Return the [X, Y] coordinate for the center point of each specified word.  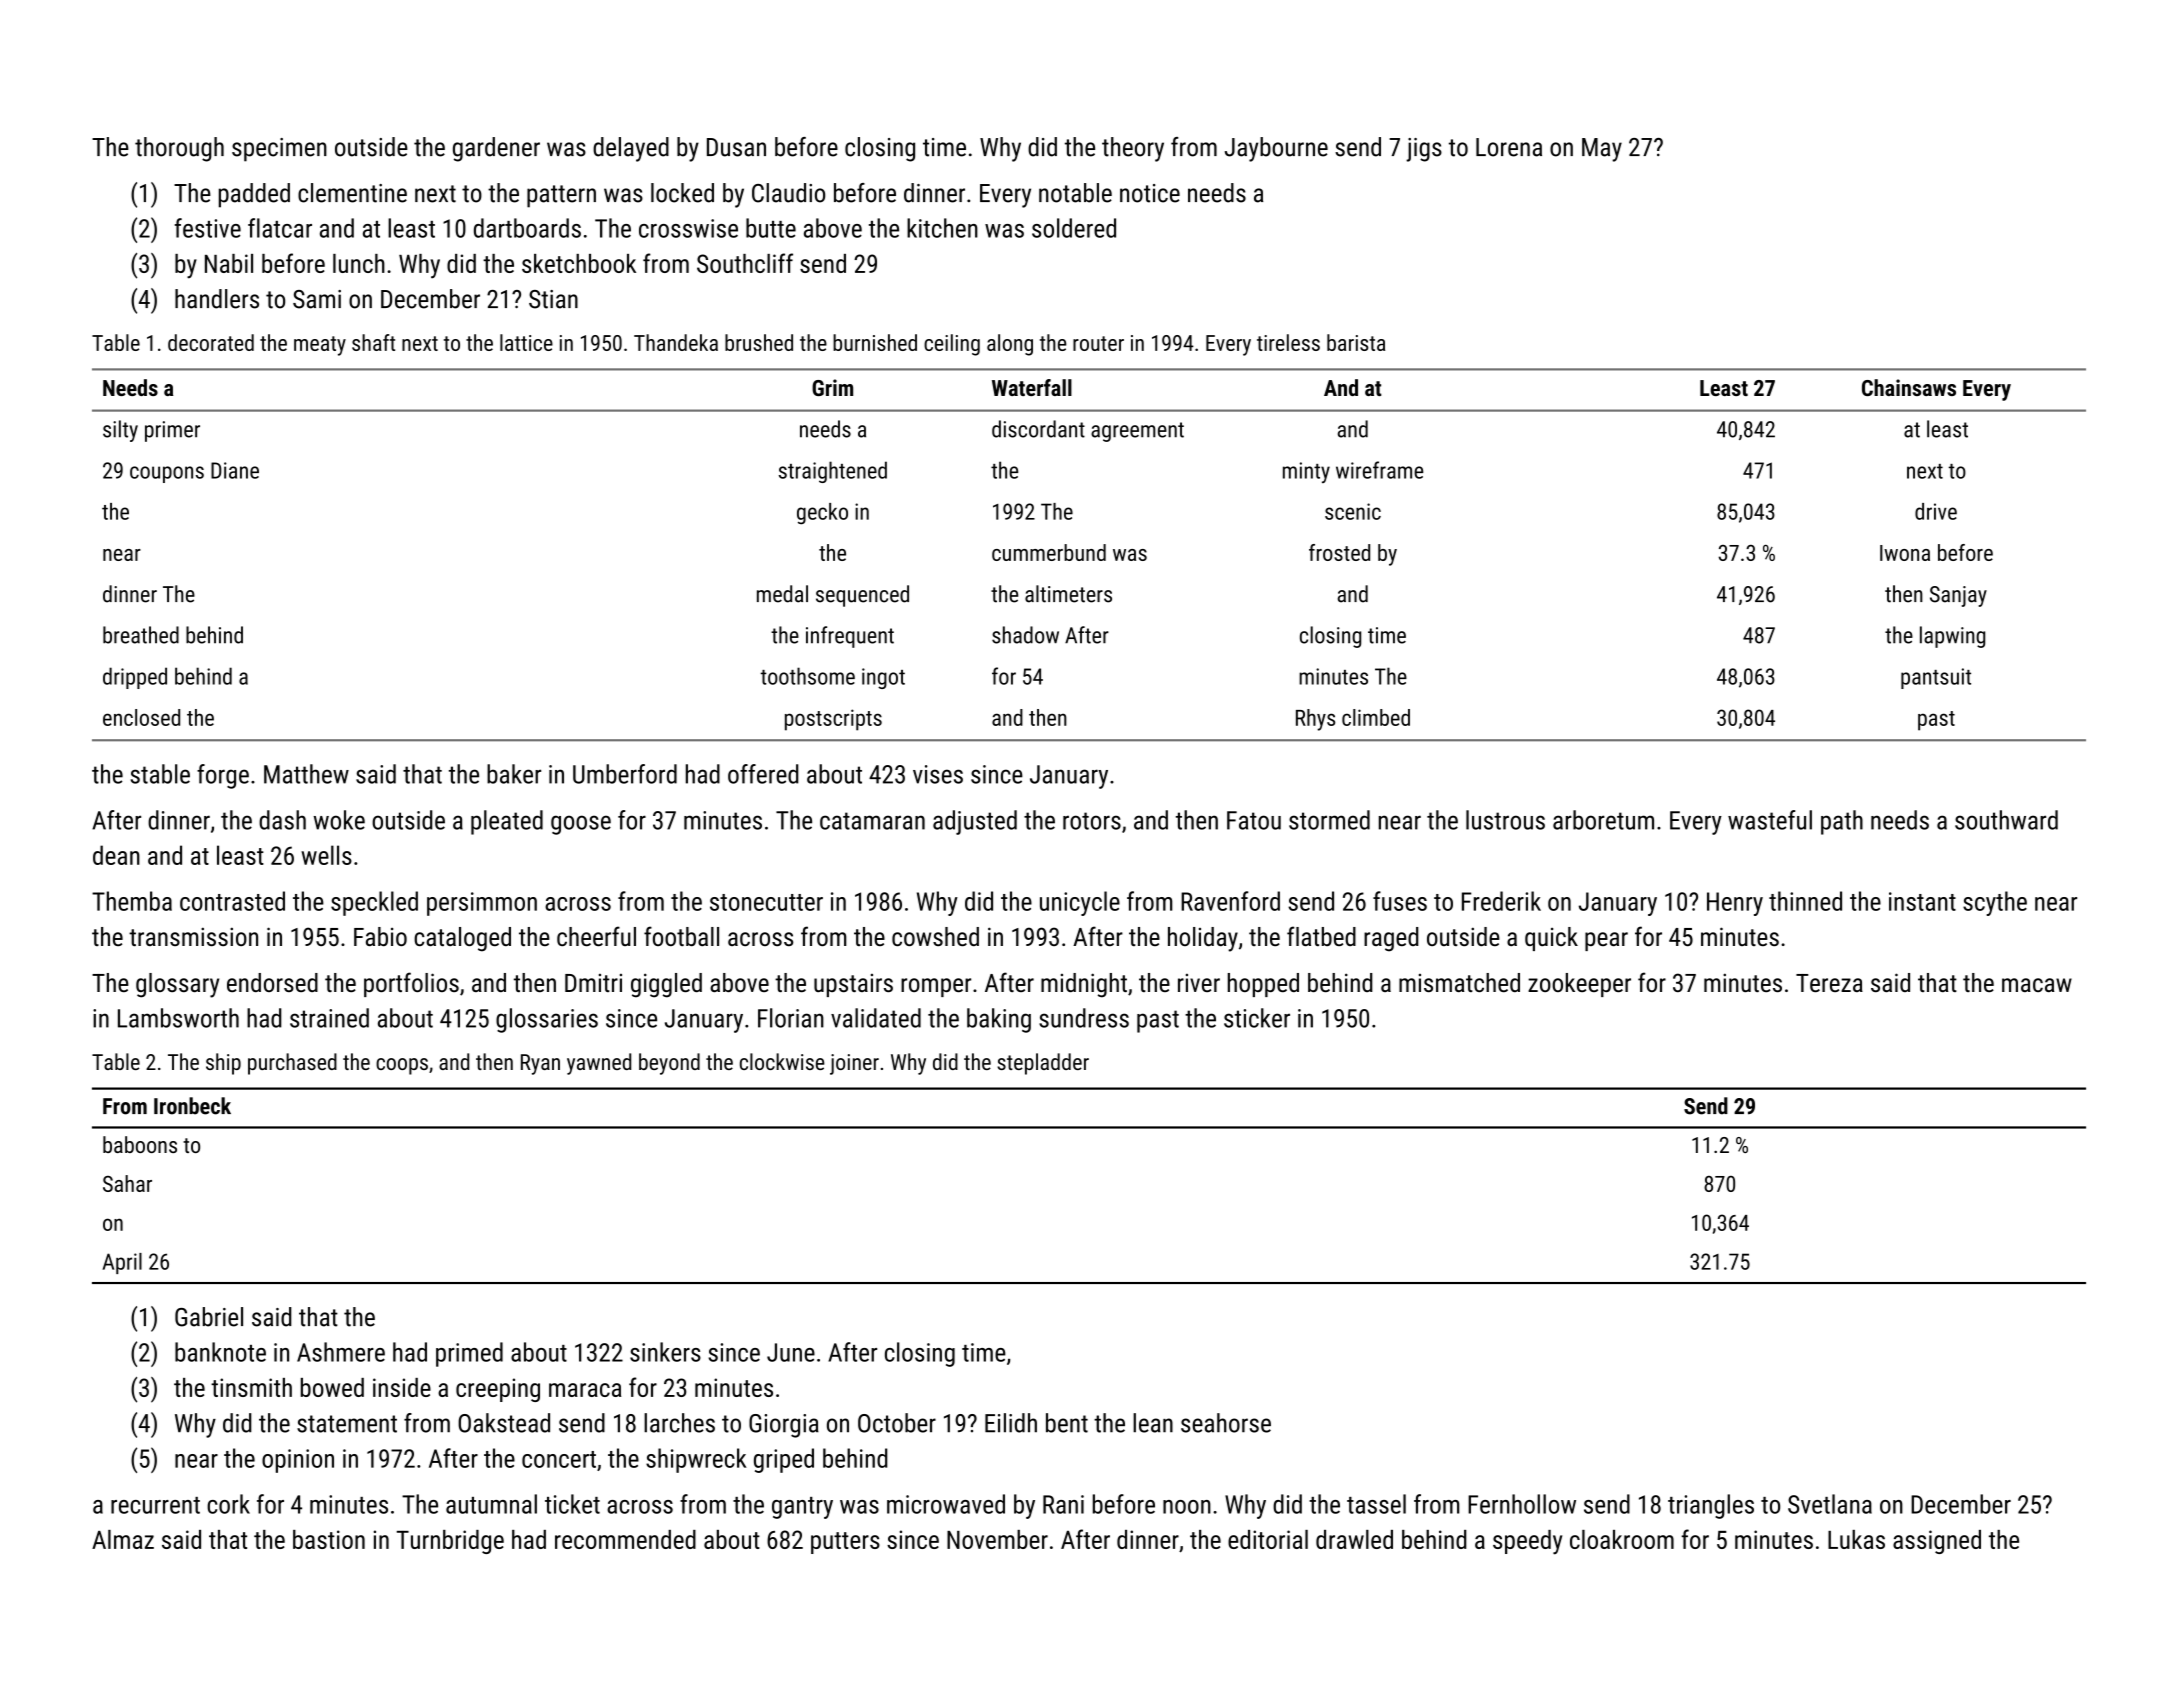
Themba [132, 901]
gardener [496, 149]
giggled [666, 985]
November [997, 1539]
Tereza [1829, 983]
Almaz [123, 1539]
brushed [759, 342]
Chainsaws [1909, 387]
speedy [1527, 1542]
